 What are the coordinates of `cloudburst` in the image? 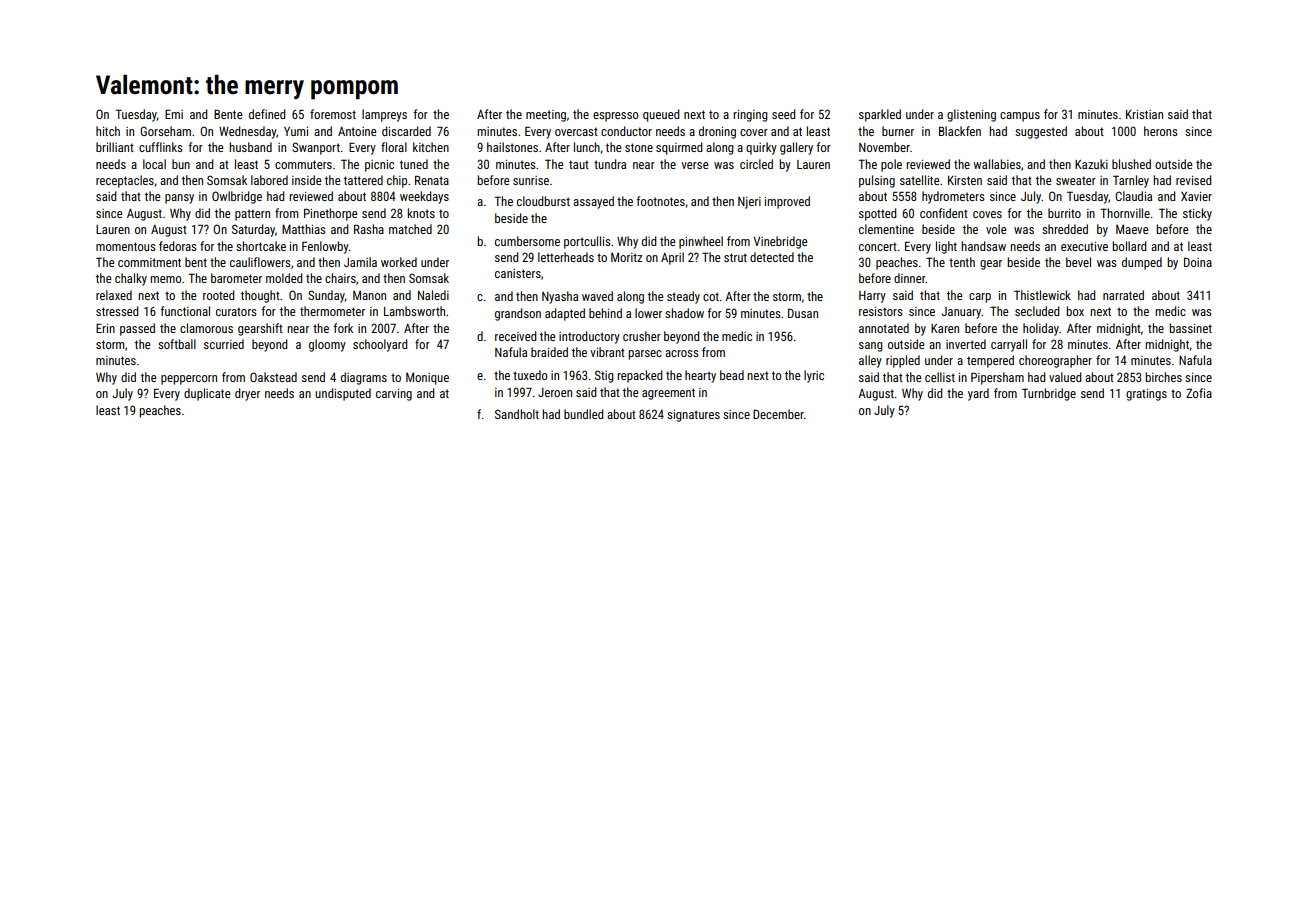 It's located at (543, 201).
